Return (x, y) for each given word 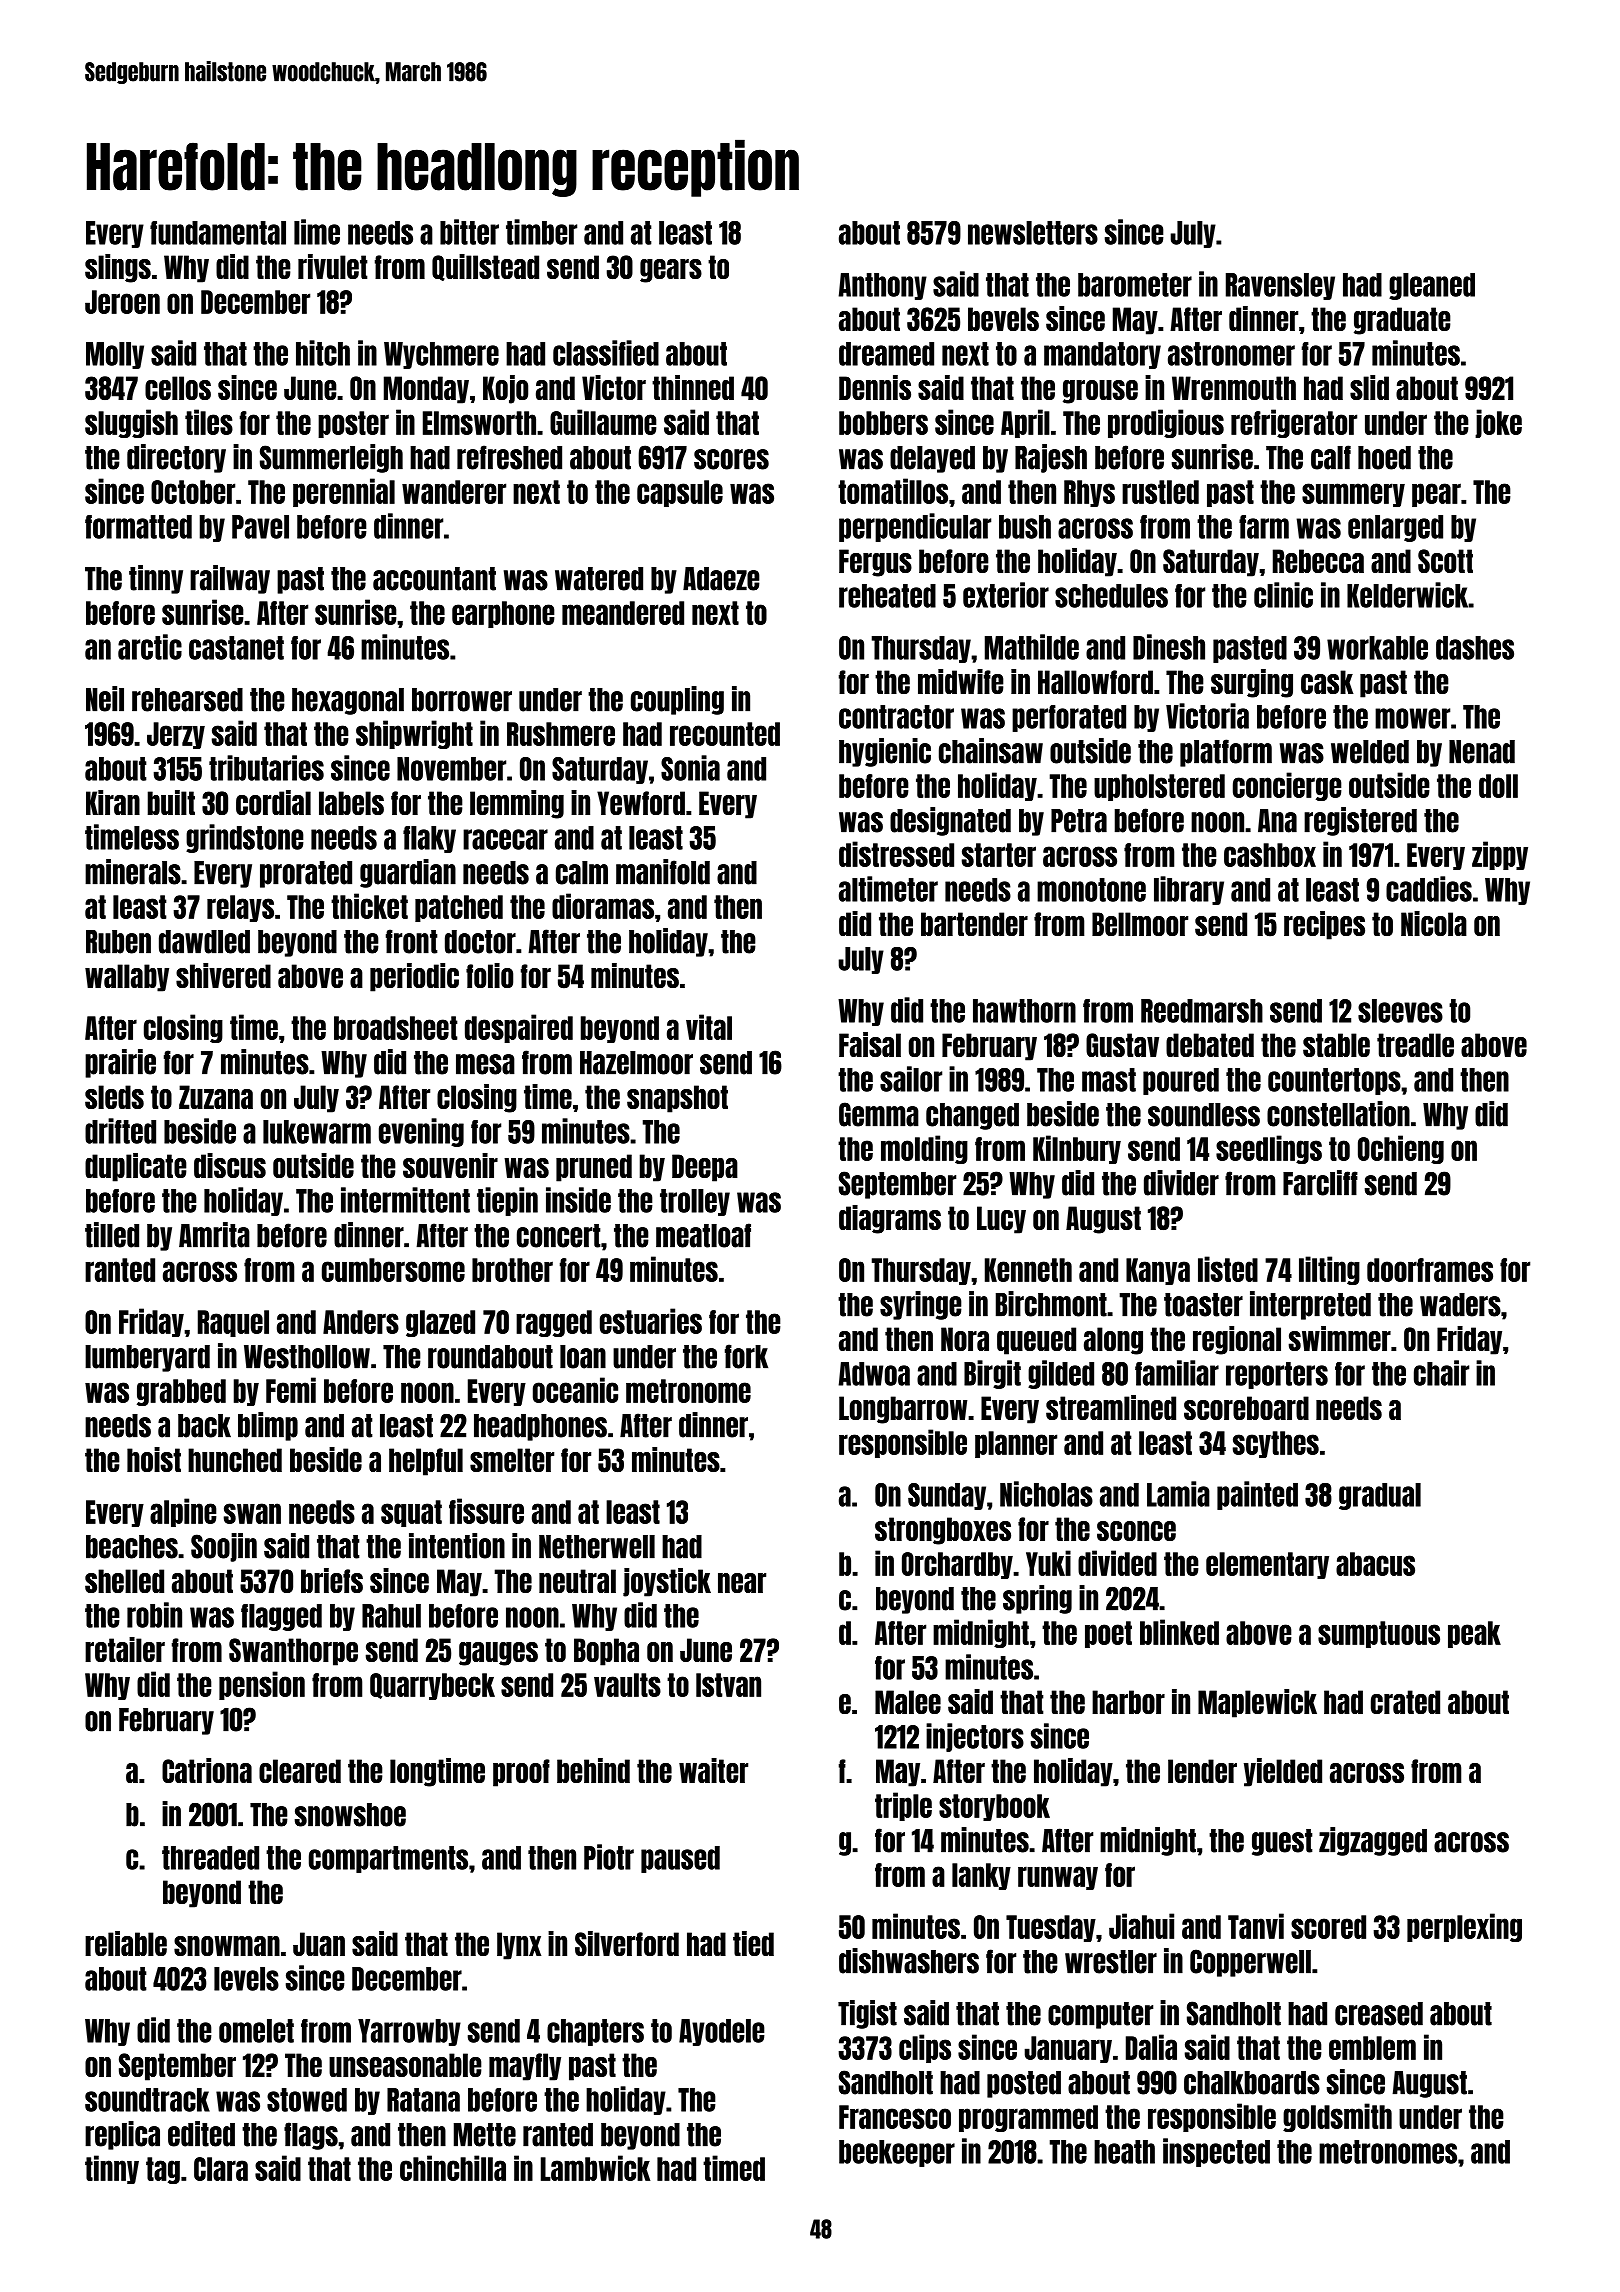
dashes (1475, 648)
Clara (221, 2169)
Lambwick (595, 2168)
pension (262, 1685)
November (451, 769)
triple (903, 1806)
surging (1252, 683)
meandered (623, 613)
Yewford (641, 803)
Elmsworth (479, 423)
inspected (1216, 2152)
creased (1379, 2014)
